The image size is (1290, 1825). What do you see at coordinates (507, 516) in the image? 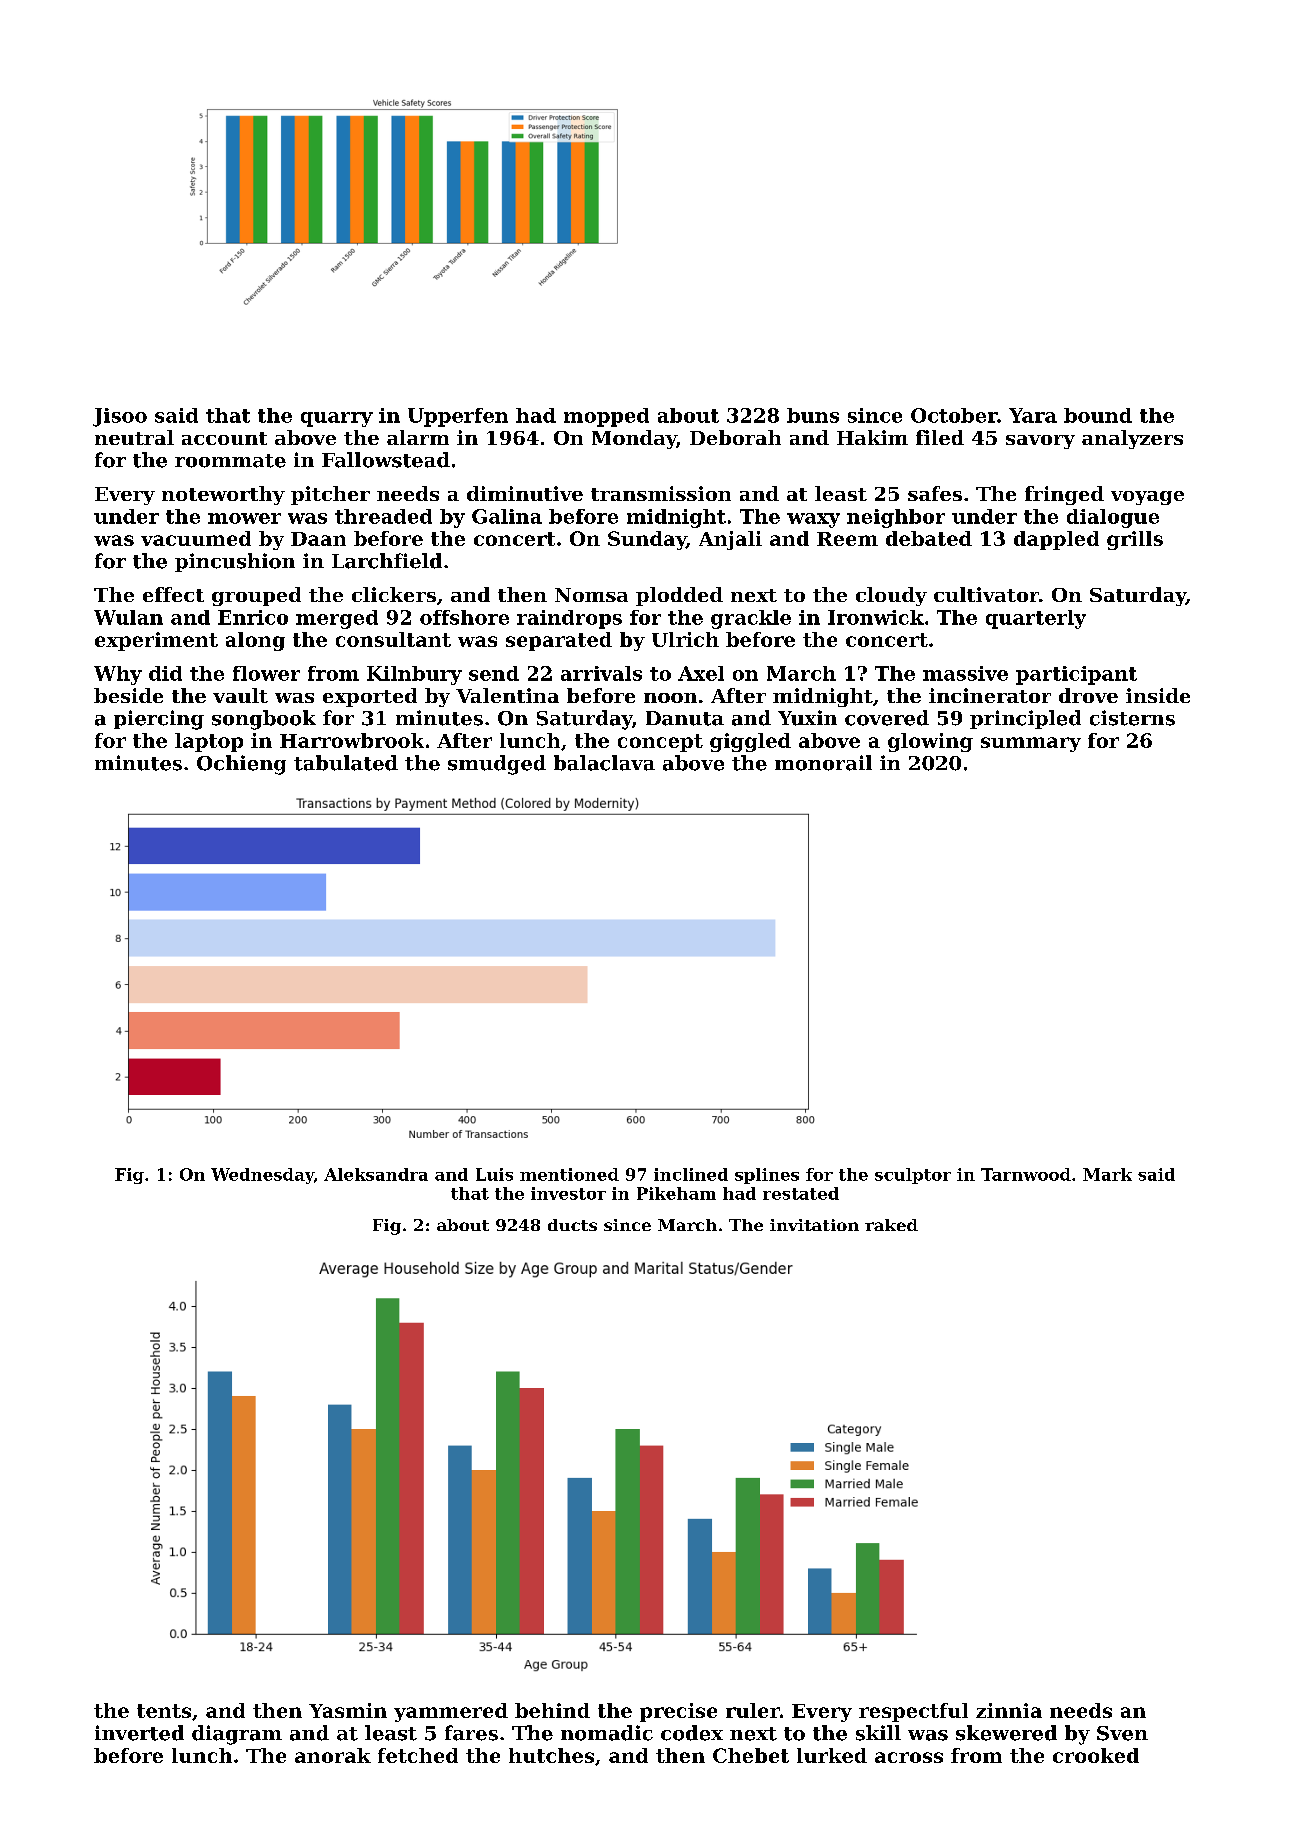
I see `Galina` at bounding box center [507, 516].
